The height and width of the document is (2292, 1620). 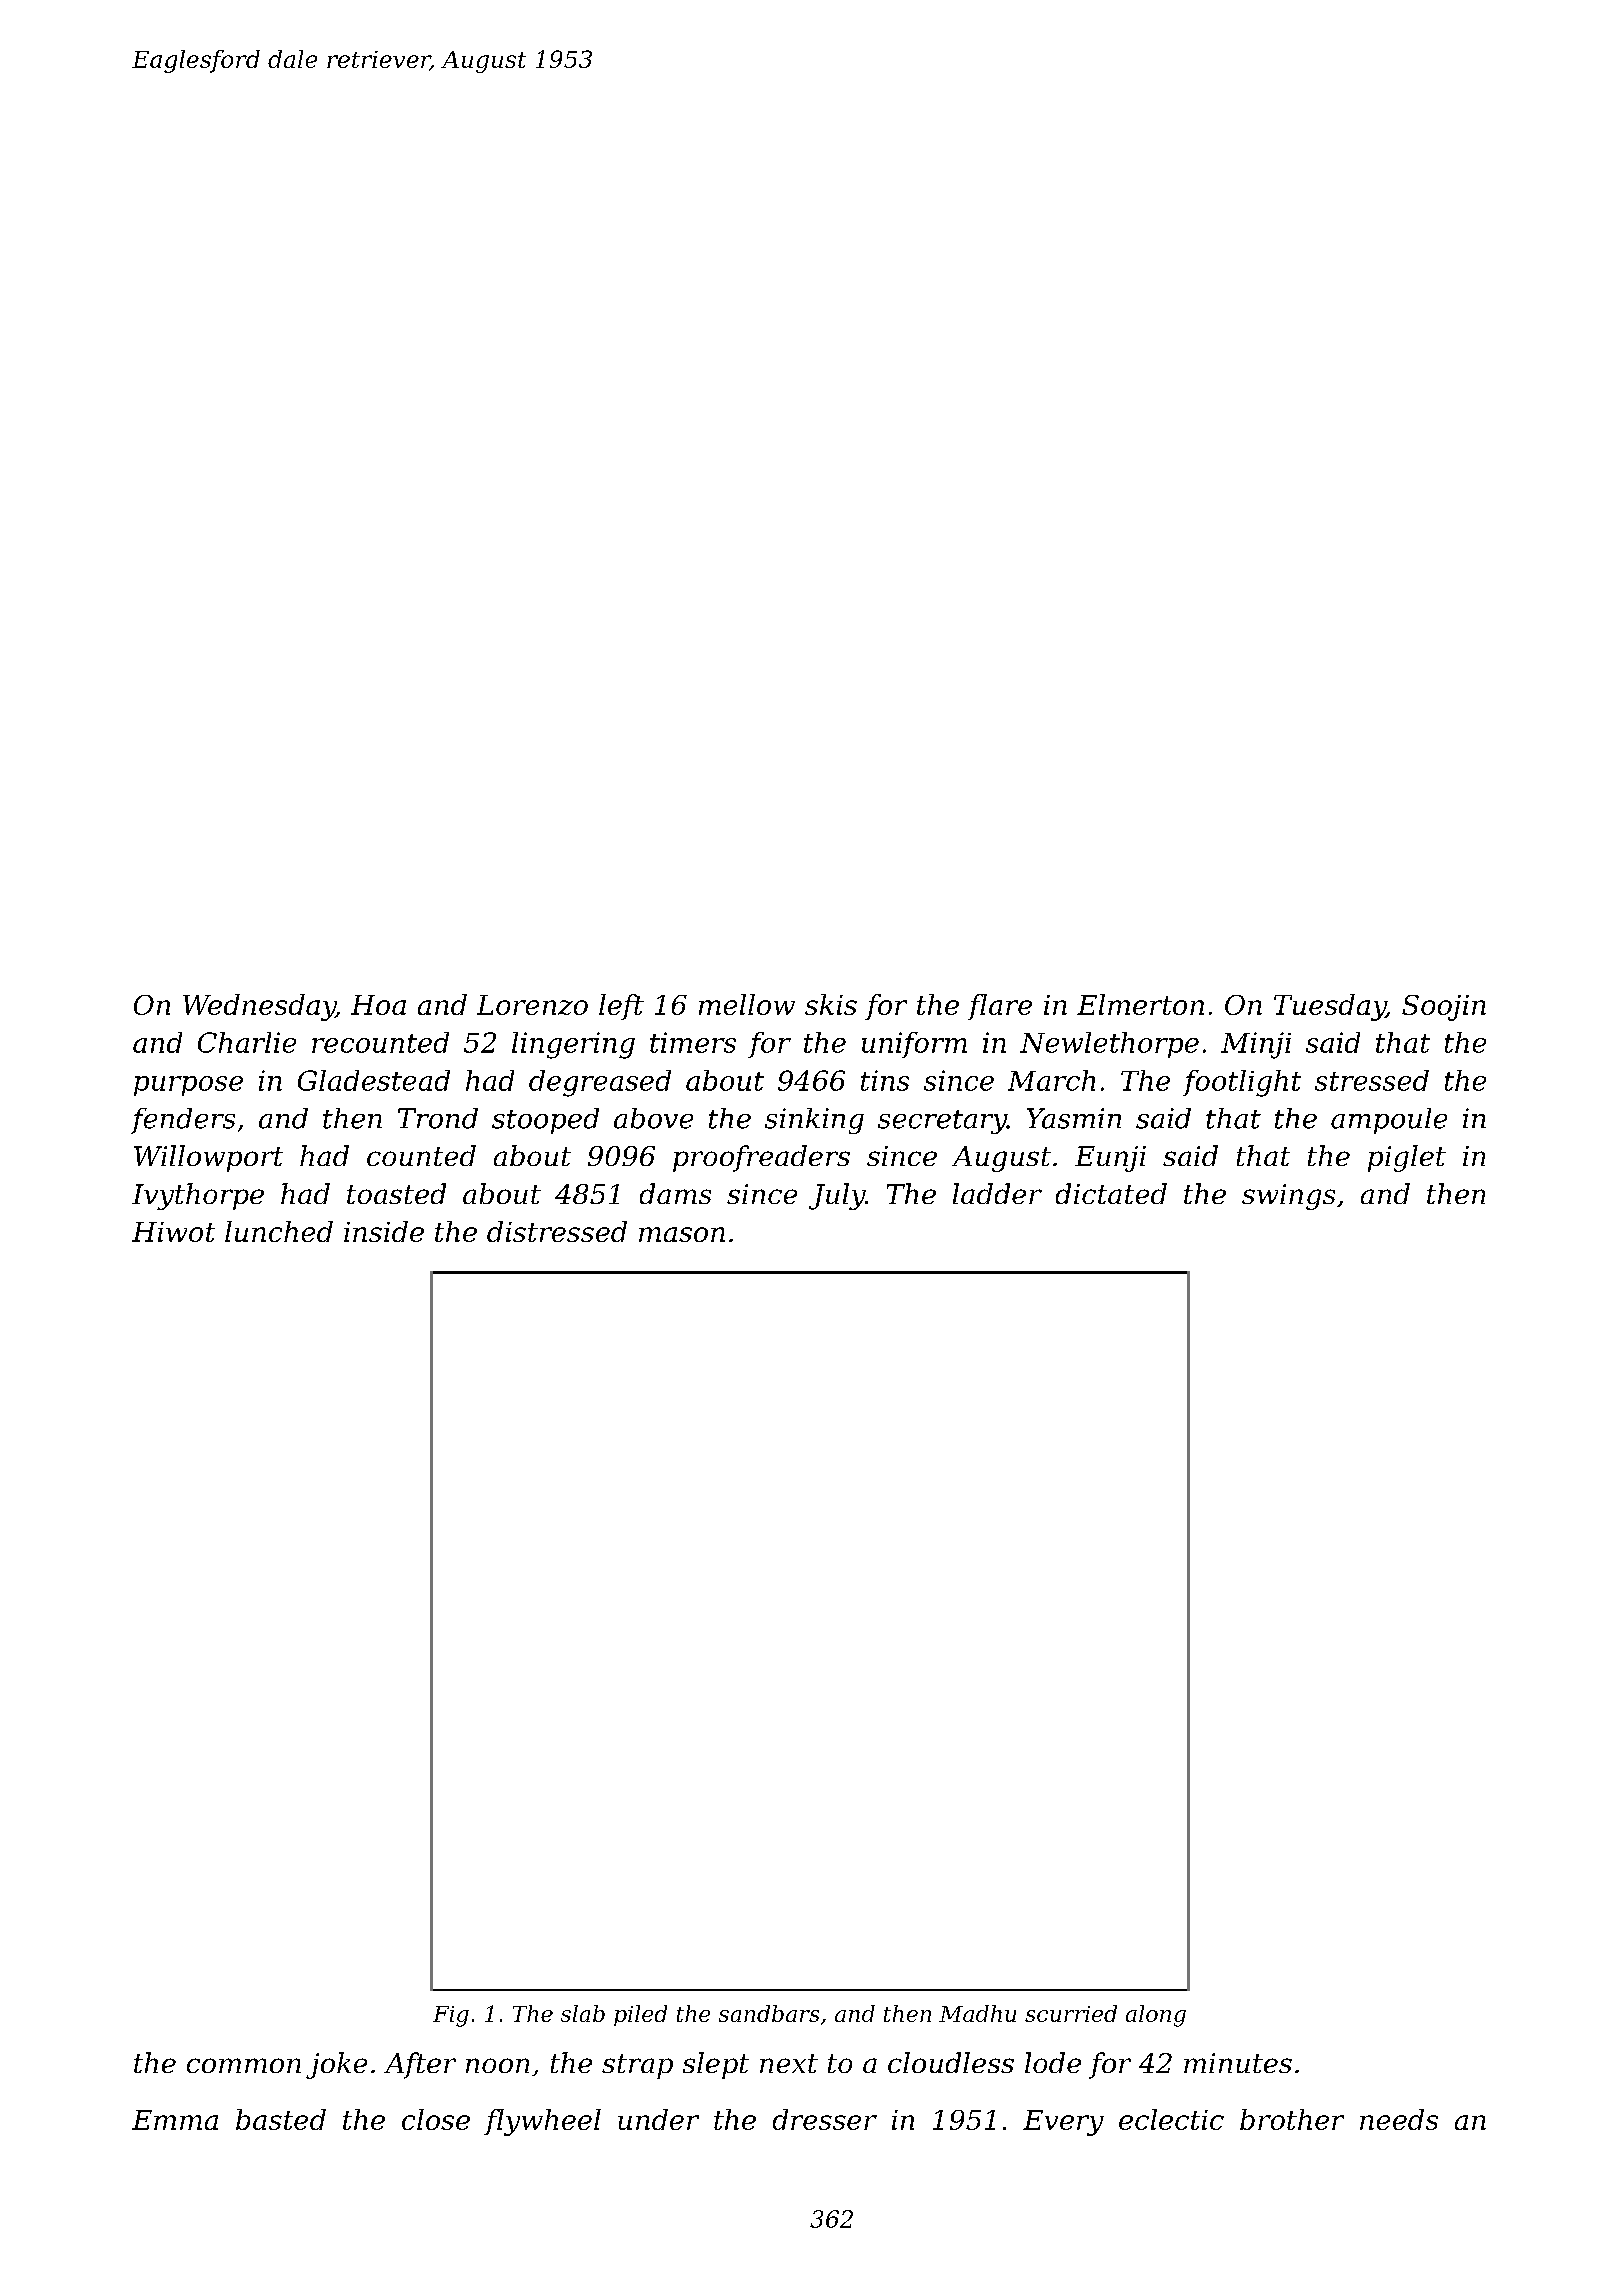 What do you see at coordinates (384, 1231) in the document?
I see `inside` at bounding box center [384, 1231].
